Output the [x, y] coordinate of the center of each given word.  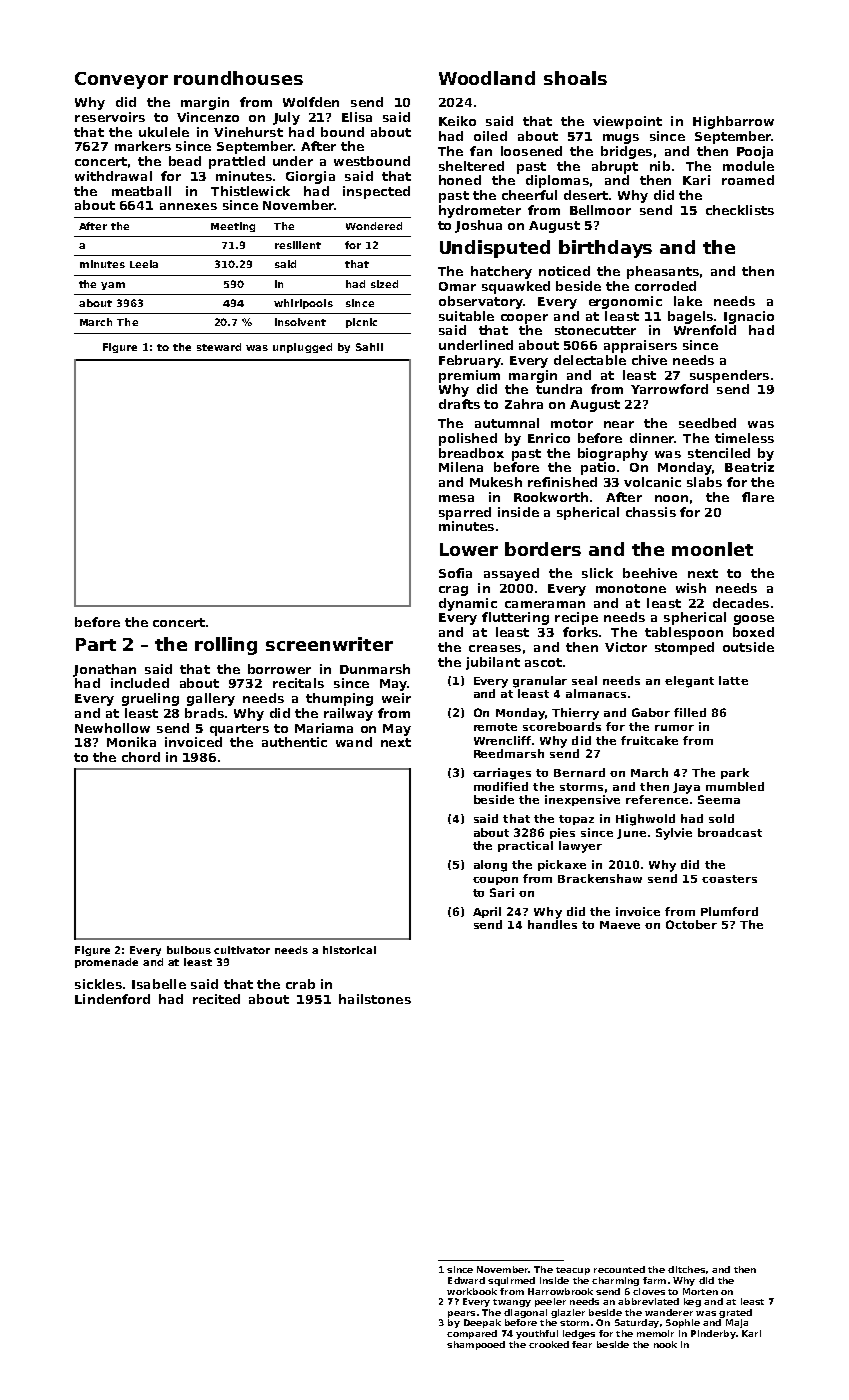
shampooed [476, 1345]
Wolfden [311, 102]
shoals [575, 78]
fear [582, 1344]
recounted [619, 1269]
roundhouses [238, 78]
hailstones [375, 999]
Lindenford [112, 999]
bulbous [189, 950]
